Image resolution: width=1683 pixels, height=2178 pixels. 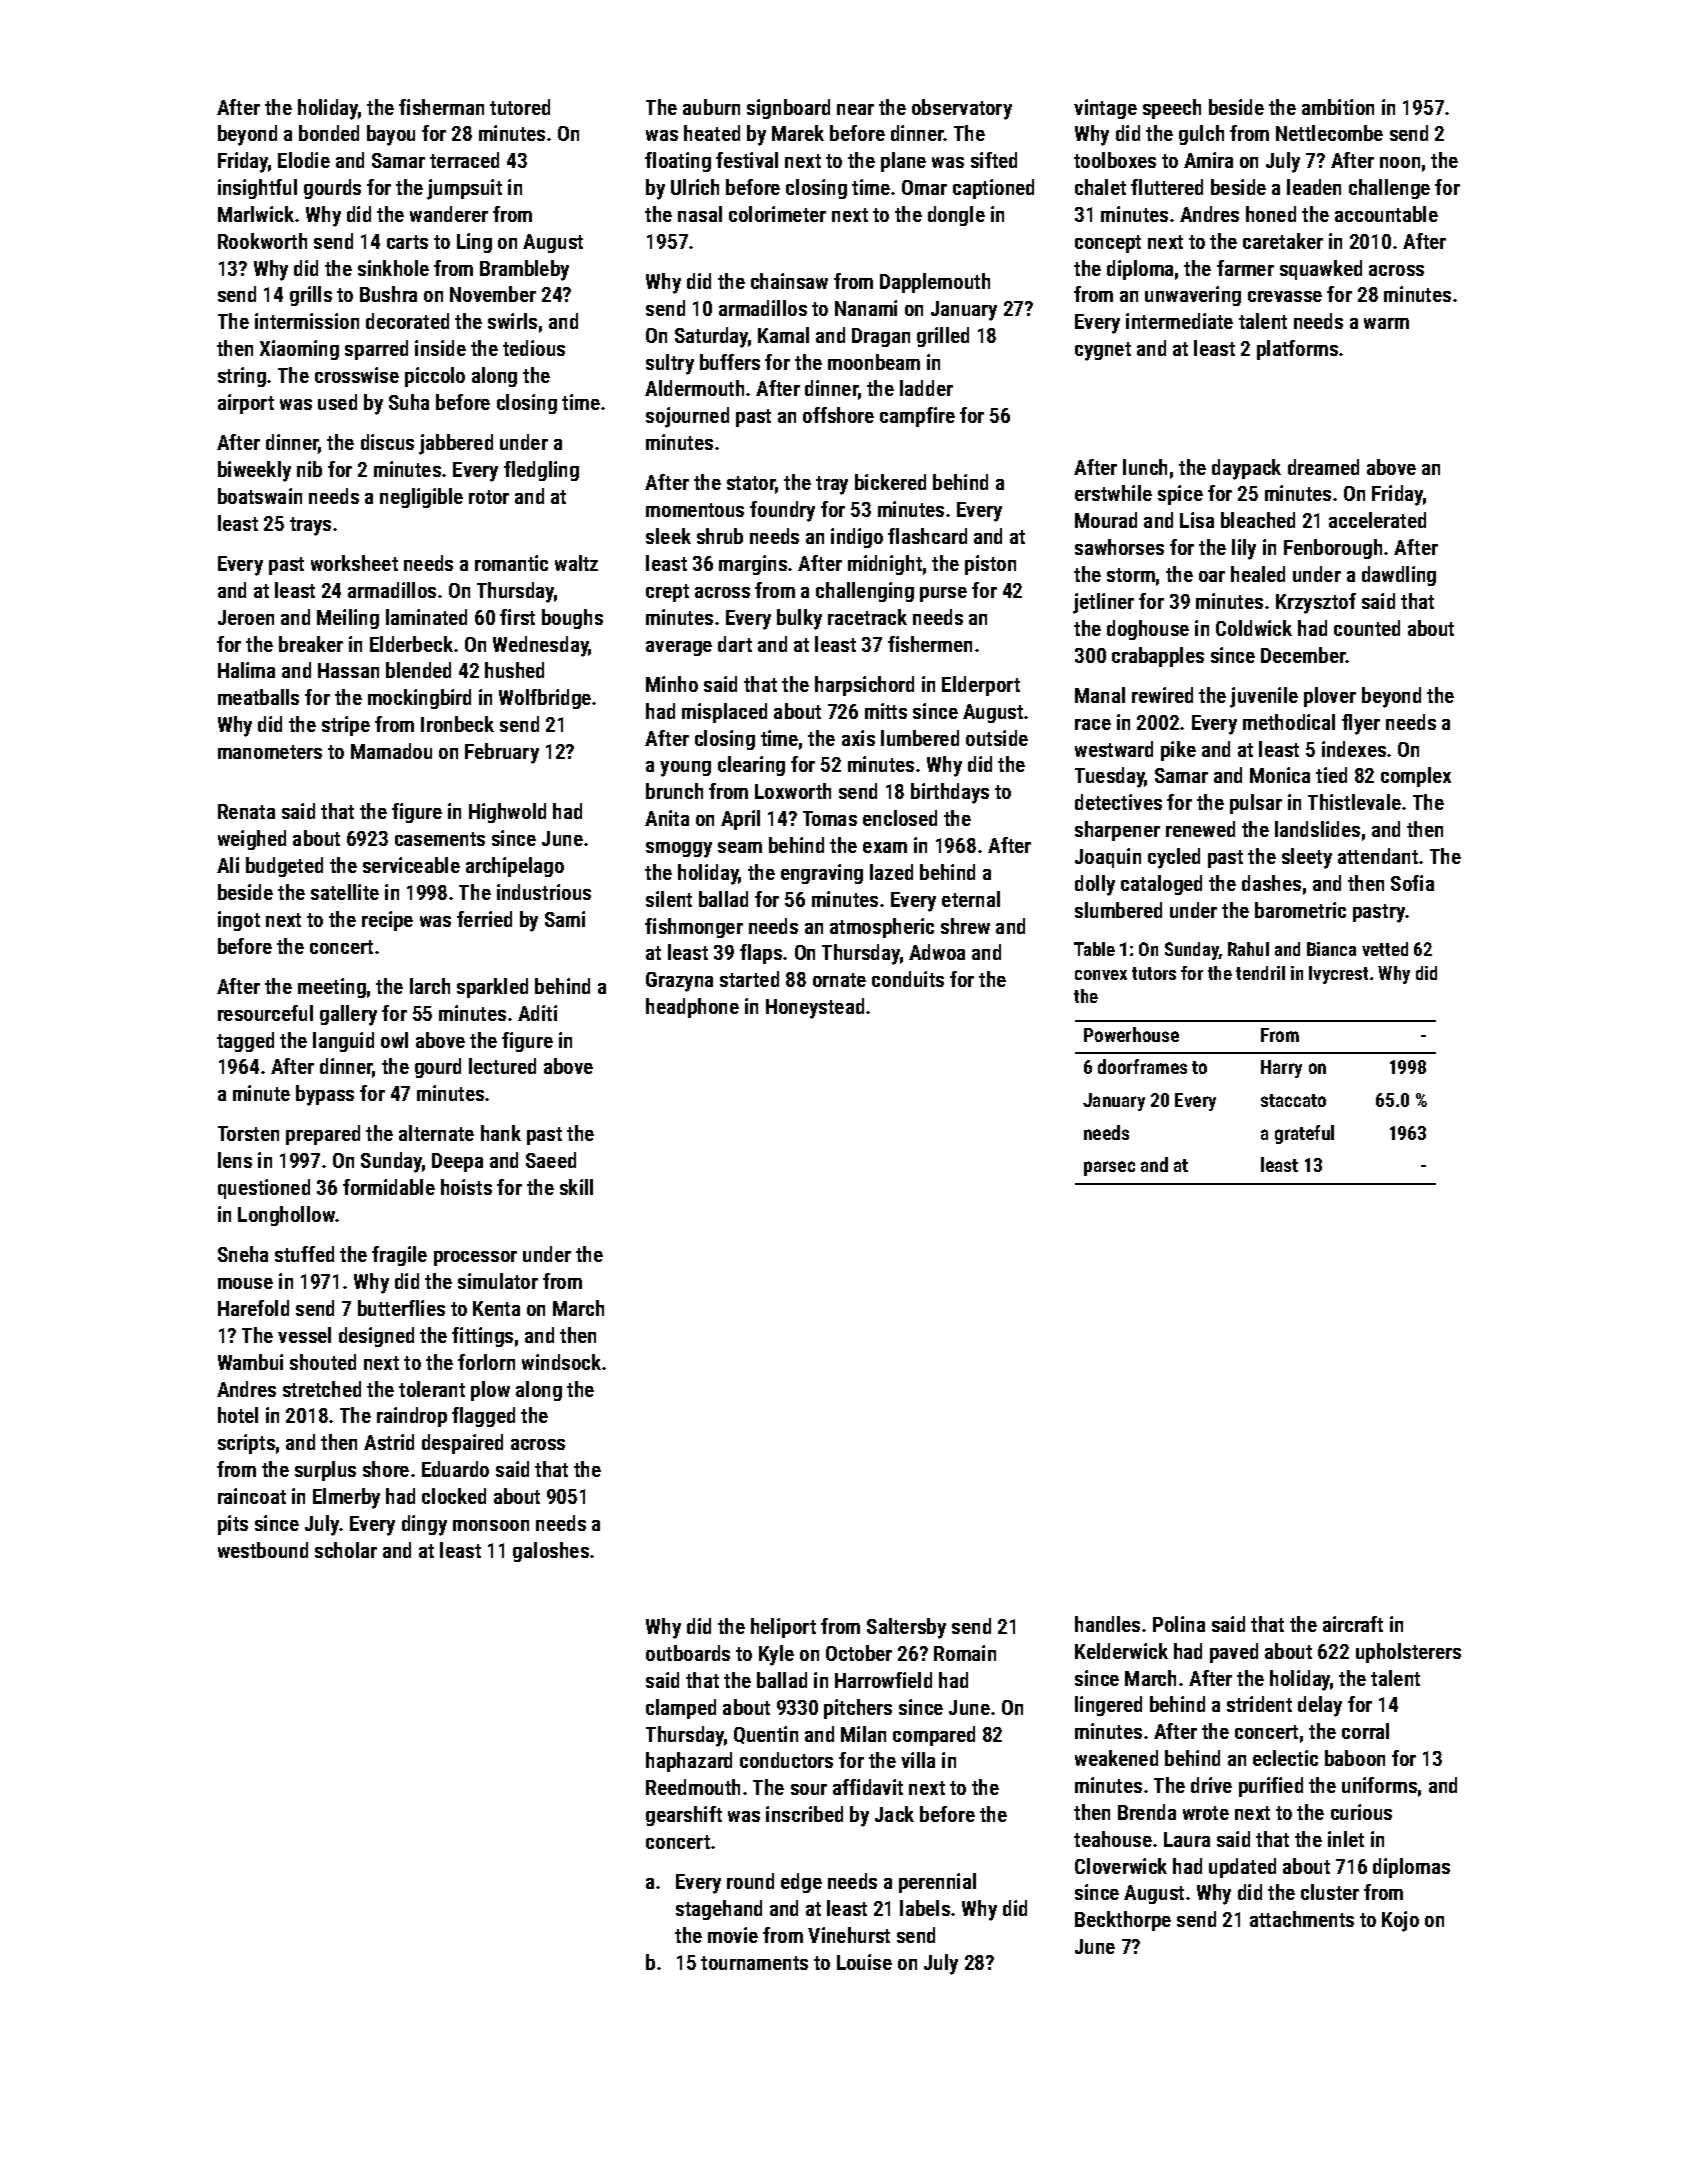 I want to click on Honeystead, so click(x=815, y=1008).
